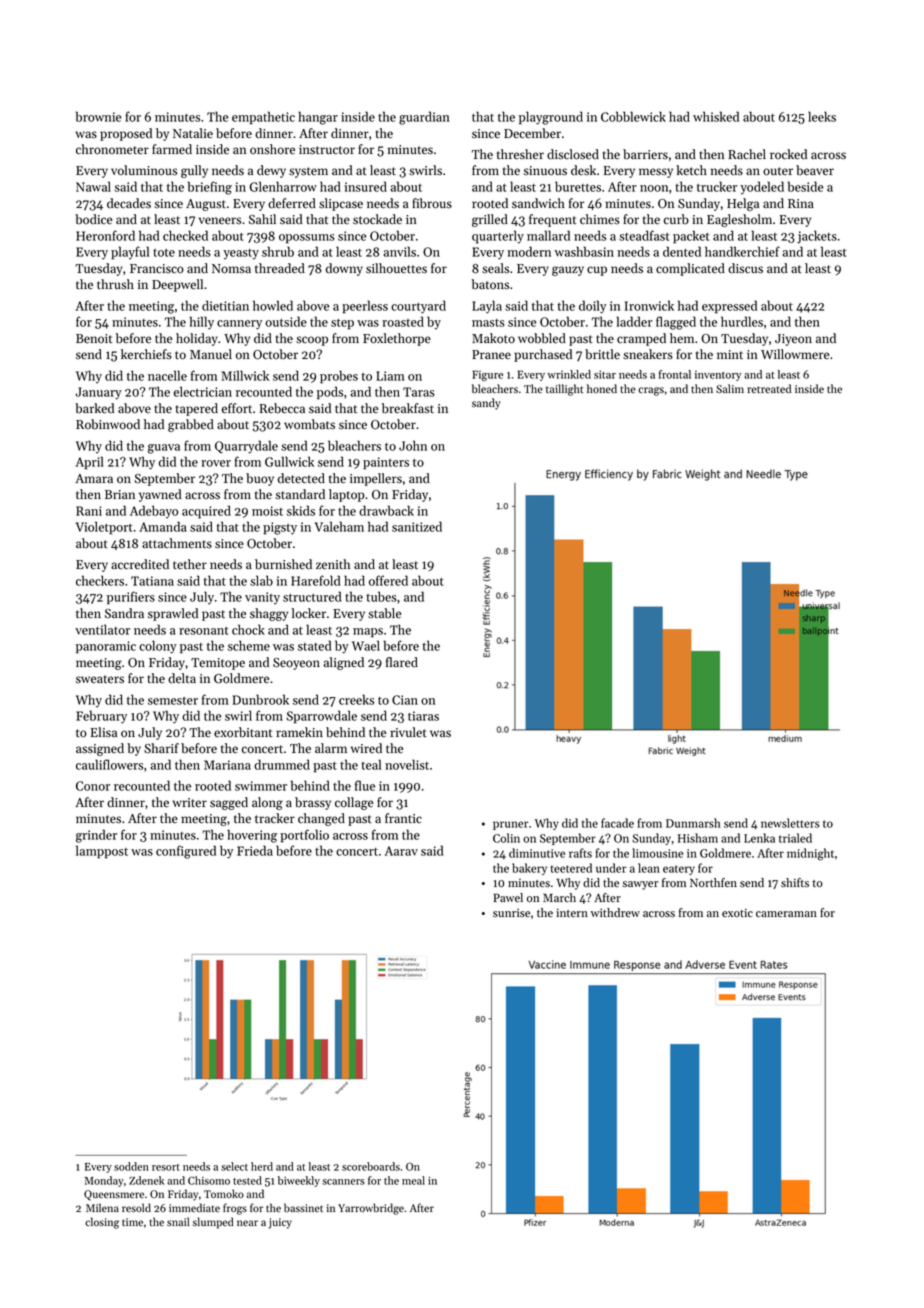  I want to click on snail, so click(178, 1221).
